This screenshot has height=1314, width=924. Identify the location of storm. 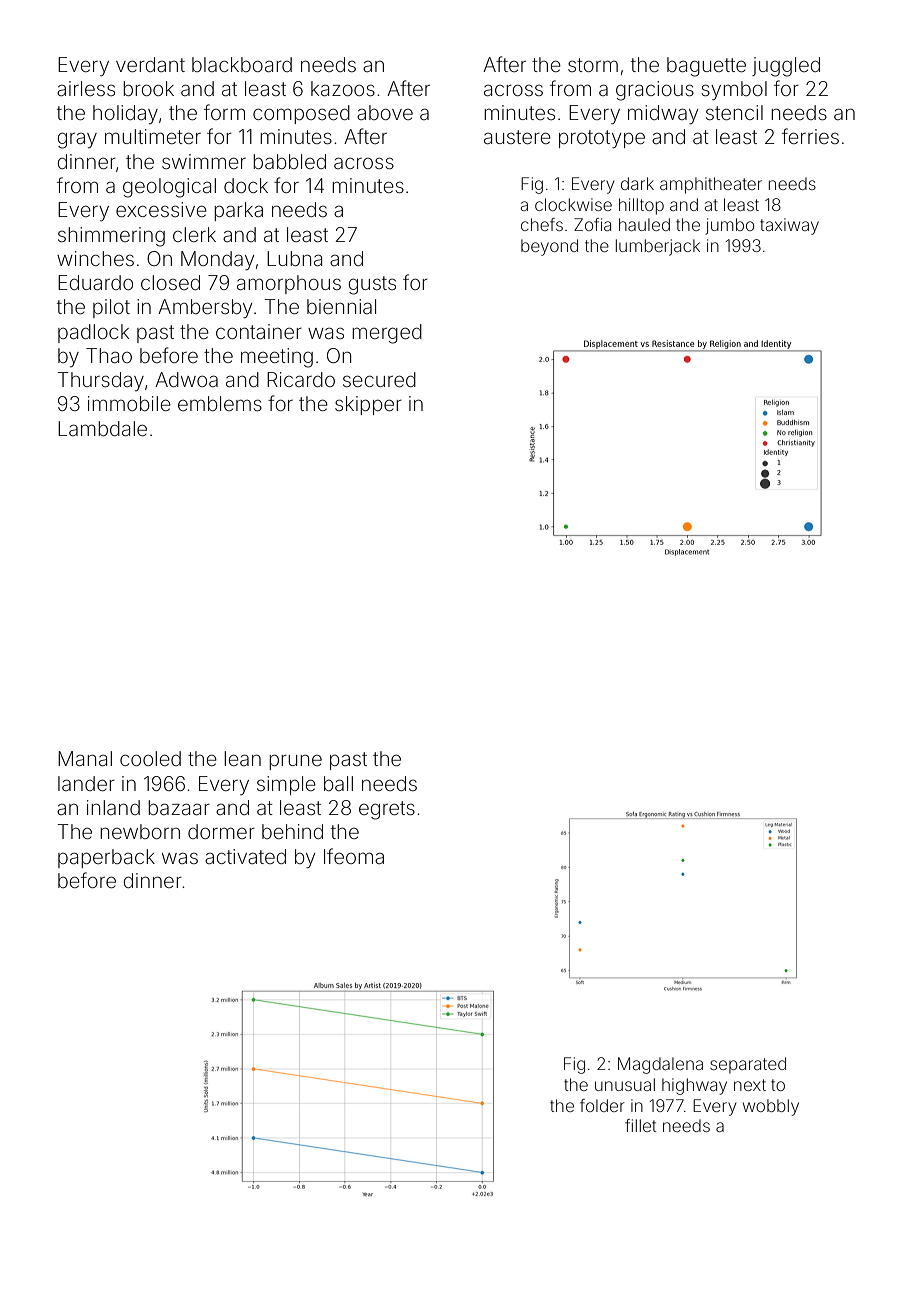
(593, 65).
